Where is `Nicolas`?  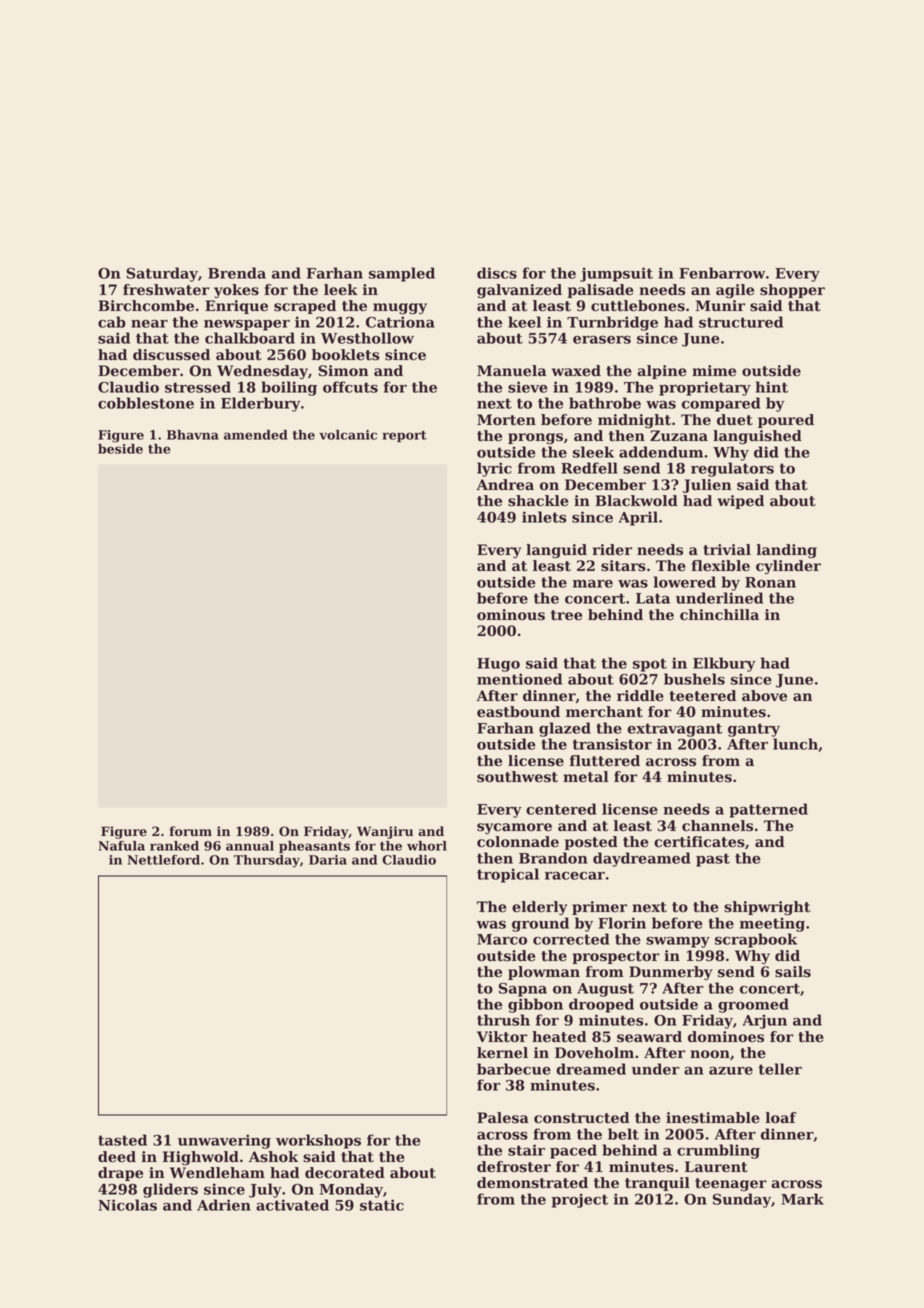
Nicolas is located at coordinates (127, 1205).
